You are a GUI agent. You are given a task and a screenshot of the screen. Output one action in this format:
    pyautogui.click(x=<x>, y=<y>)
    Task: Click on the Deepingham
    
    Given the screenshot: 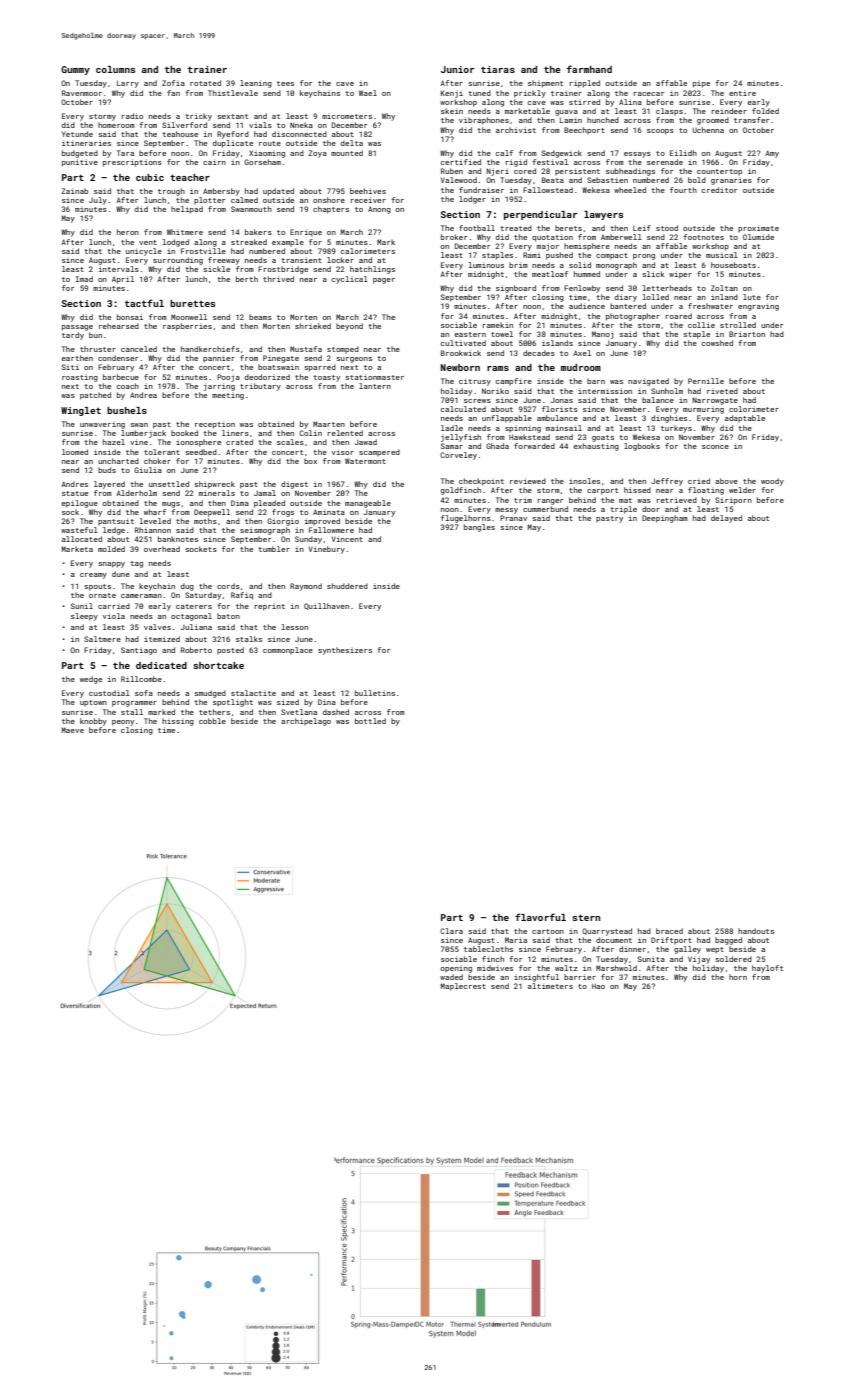 What is the action you would take?
    pyautogui.click(x=665, y=519)
